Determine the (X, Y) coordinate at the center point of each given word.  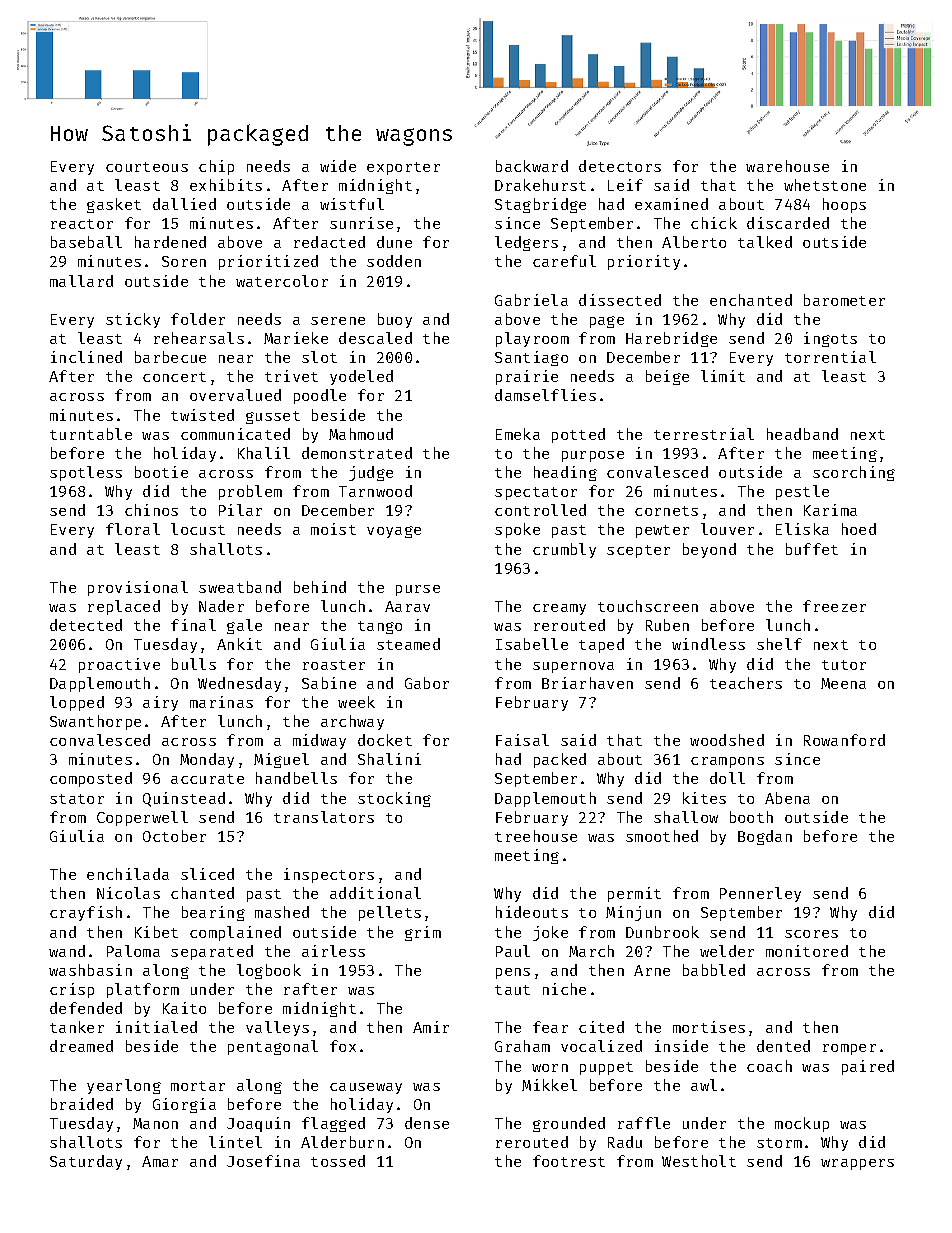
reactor (82, 224)
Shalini (389, 759)
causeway (366, 1088)
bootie (161, 472)
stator (77, 799)
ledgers (526, 243)
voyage (394, 532)
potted (578, 435)
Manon (155, 1123)
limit (723, 376)
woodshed (727, 740)
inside (681, 1046)
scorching (854, 473)
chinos (151, 510)
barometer (844, 300)
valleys (277, 1028)
